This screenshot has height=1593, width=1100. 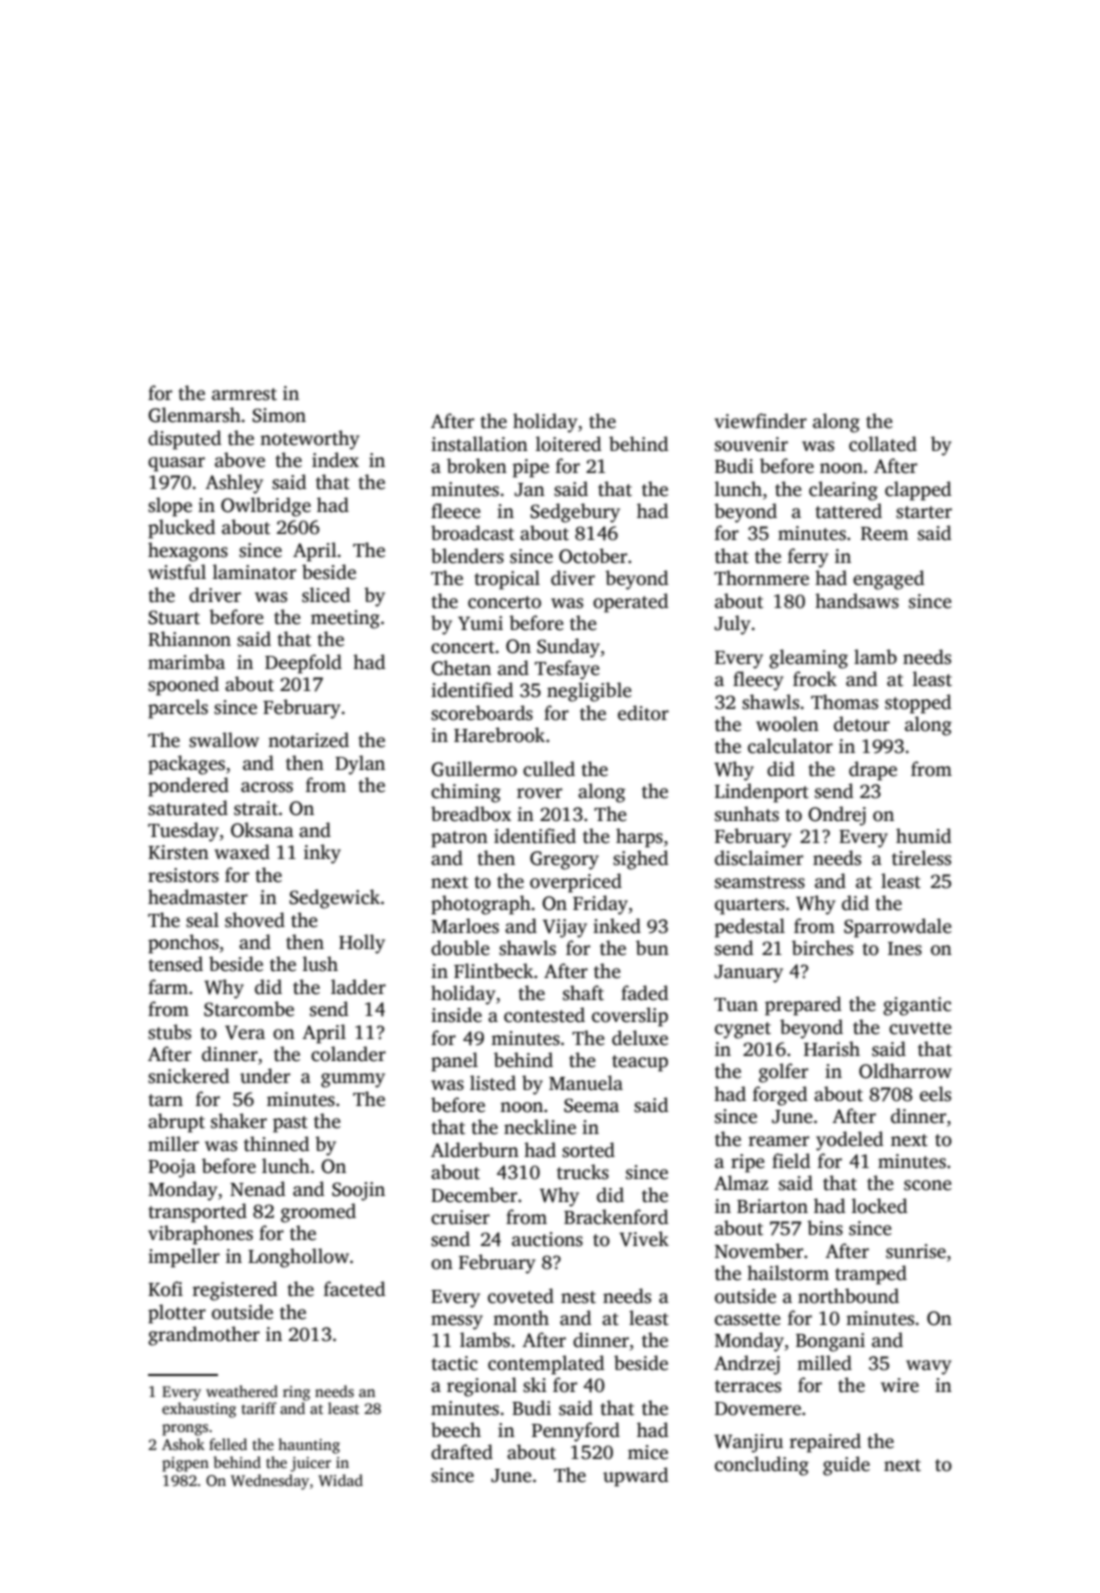 What do you see at coordinates (750, 906) in the screenshot?
I see `quarters` at bounding box center [750, 906].
